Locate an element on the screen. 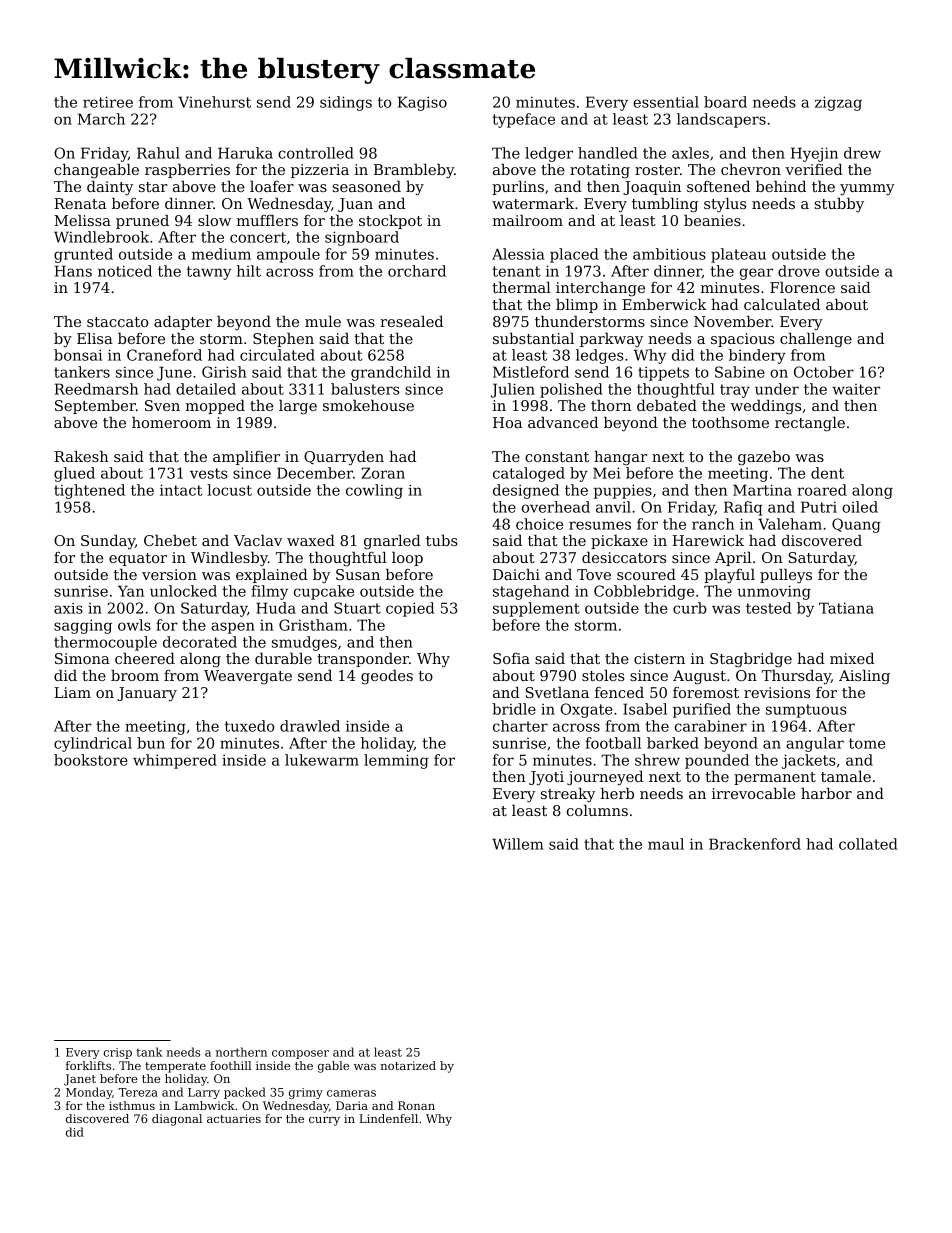 The width and height of the screenshot is (952, 1233). mailroom is located at coordinates (528, 220).
